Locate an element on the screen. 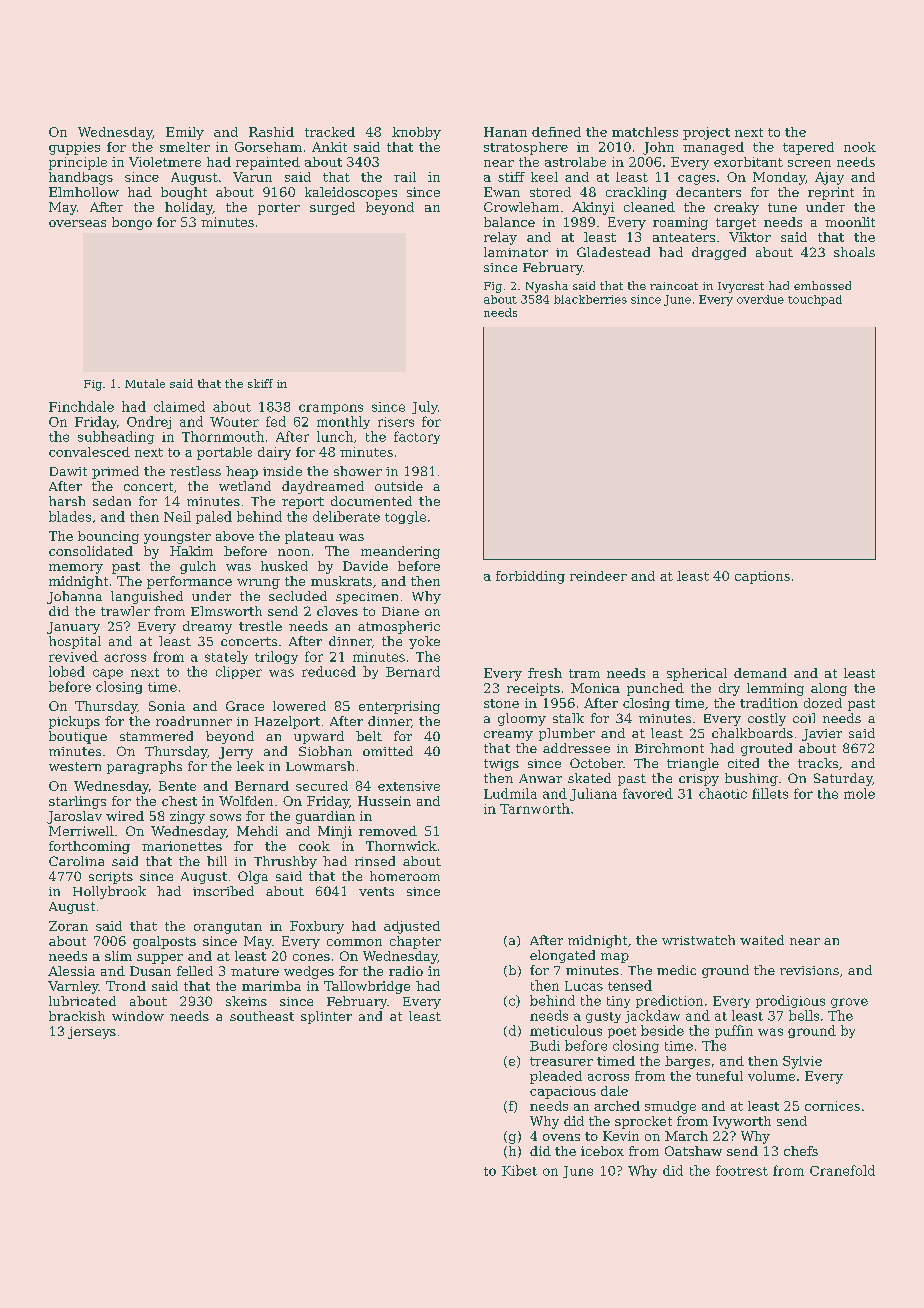 The height and width of the screenshot is (1308, 924). hospital is located at coordinates (75, 642).
